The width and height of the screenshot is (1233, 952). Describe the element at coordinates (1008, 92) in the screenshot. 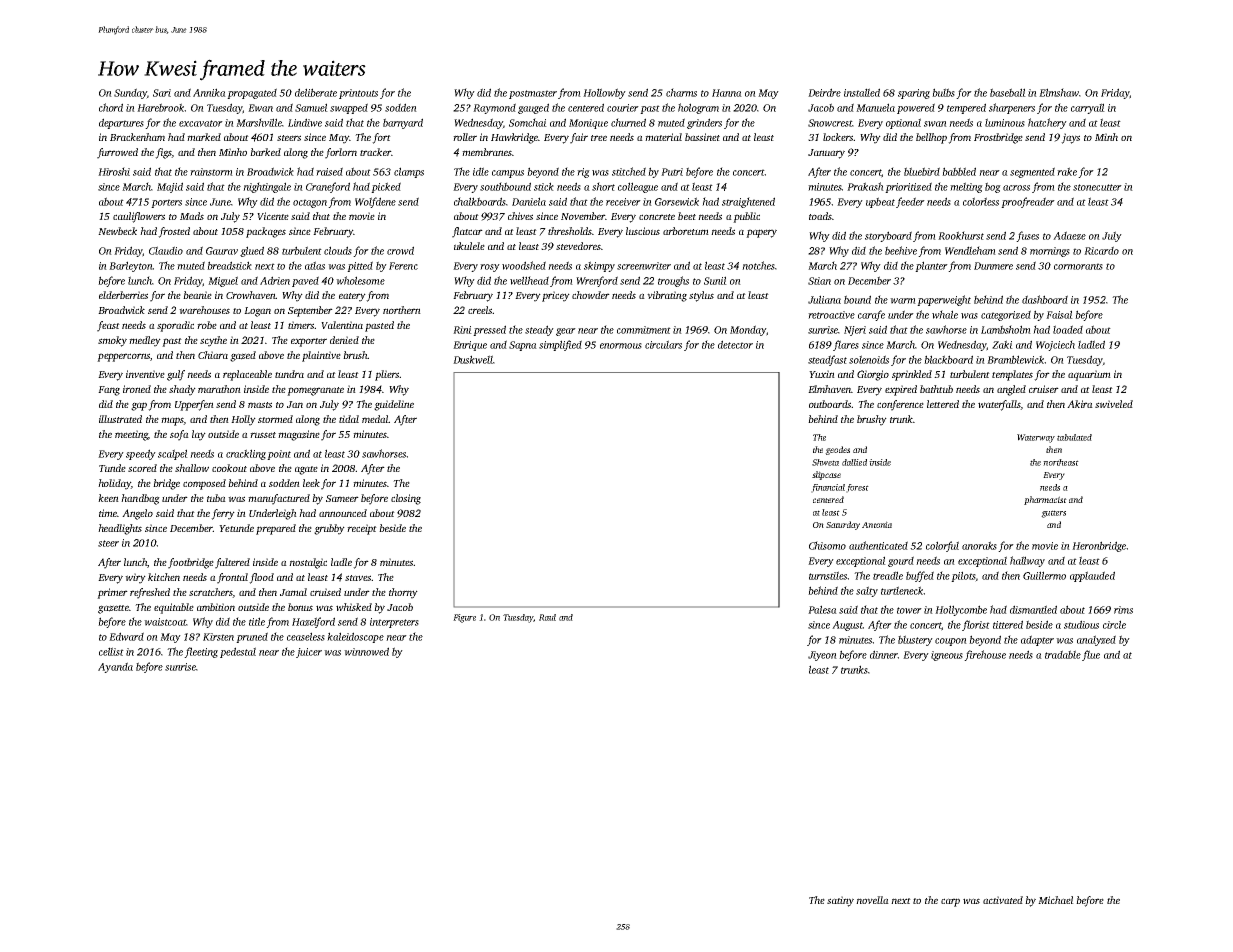

I see `baseball` at that location.
